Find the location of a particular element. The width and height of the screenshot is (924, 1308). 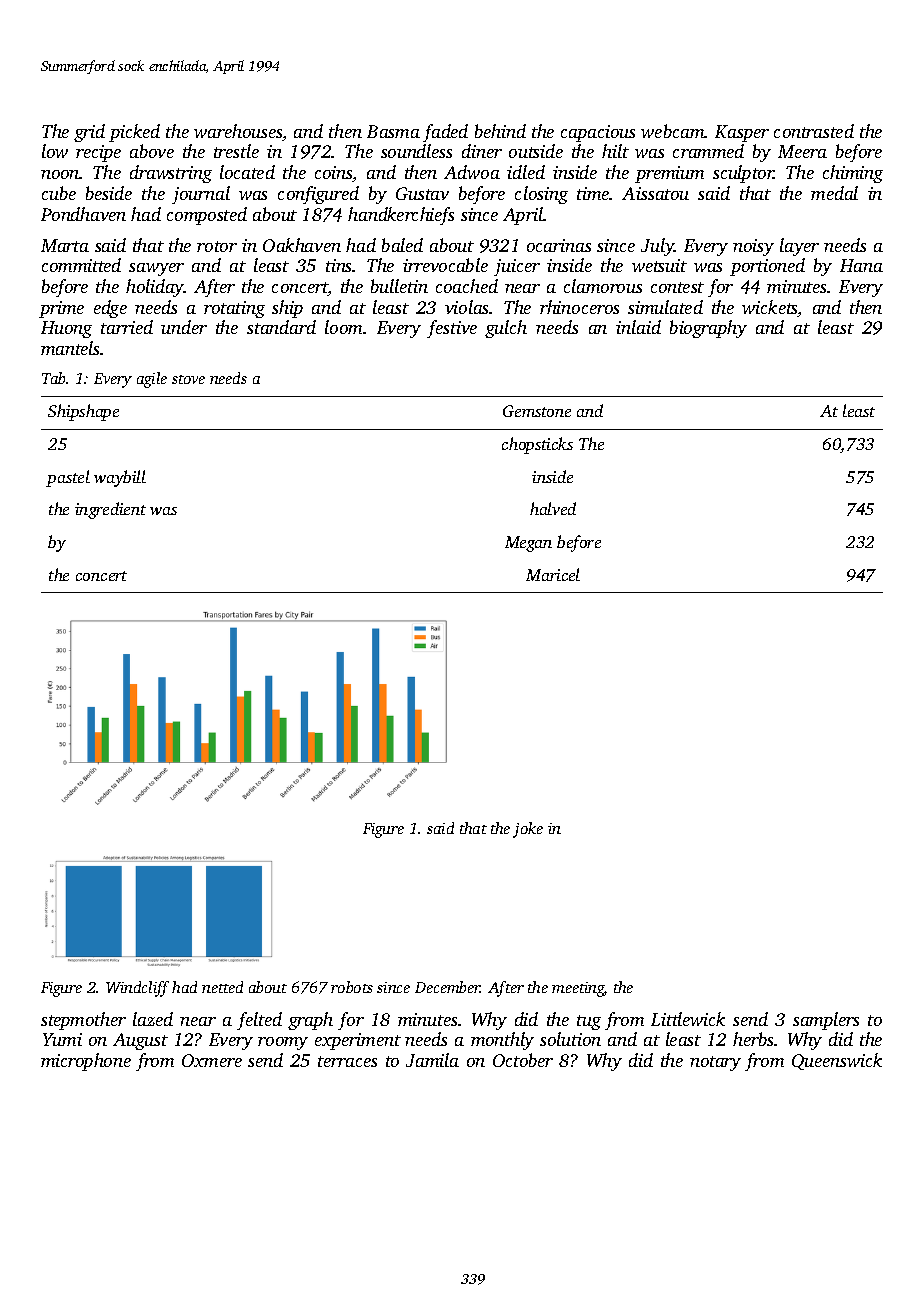

tug is located at coordinates (589, 1022).
